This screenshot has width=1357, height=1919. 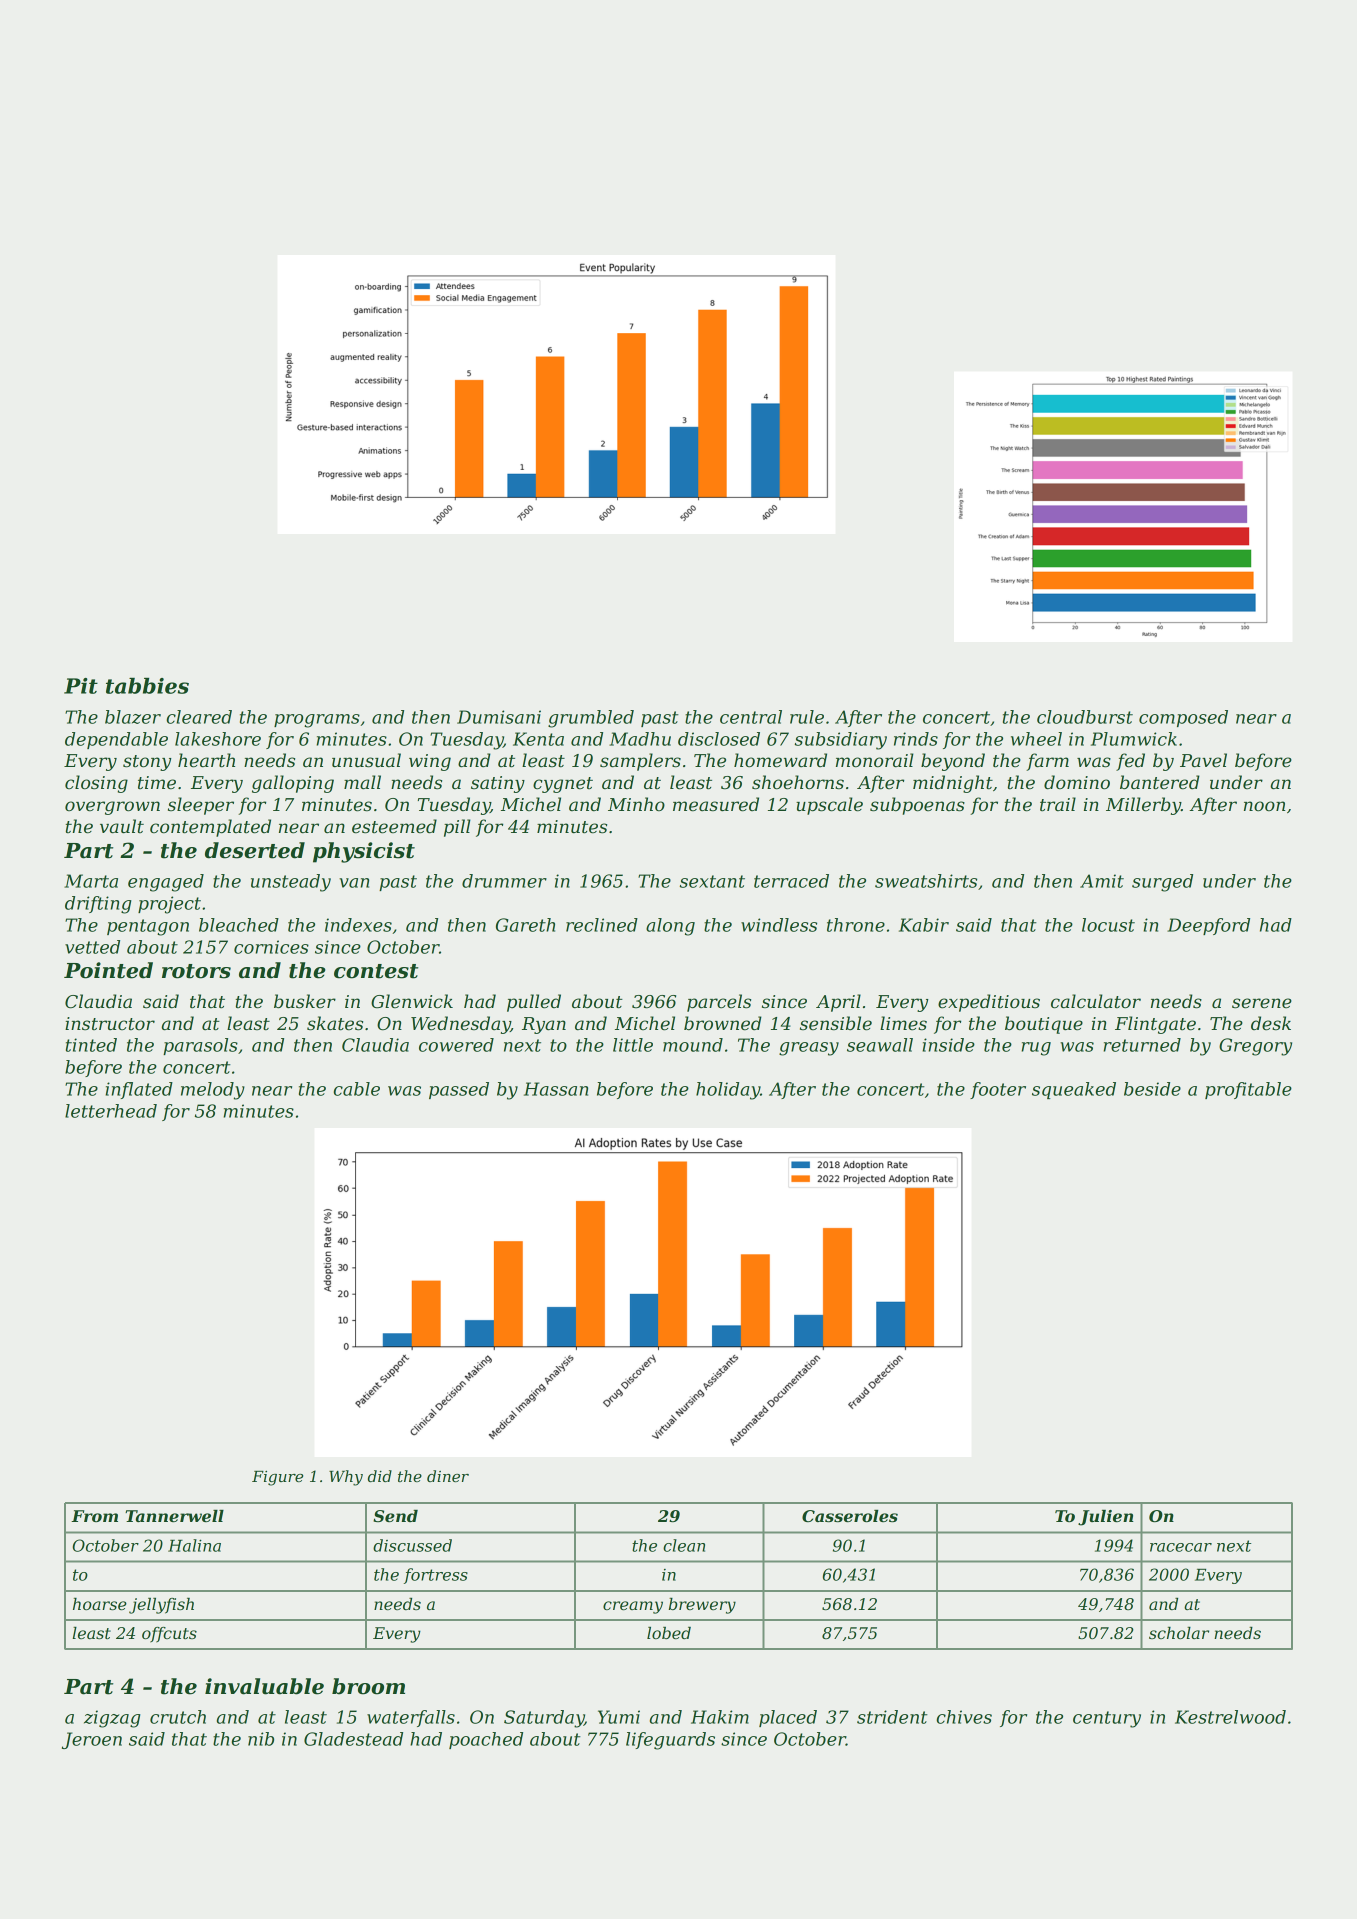 I want to click on programs, so click(x=317, y=721).
